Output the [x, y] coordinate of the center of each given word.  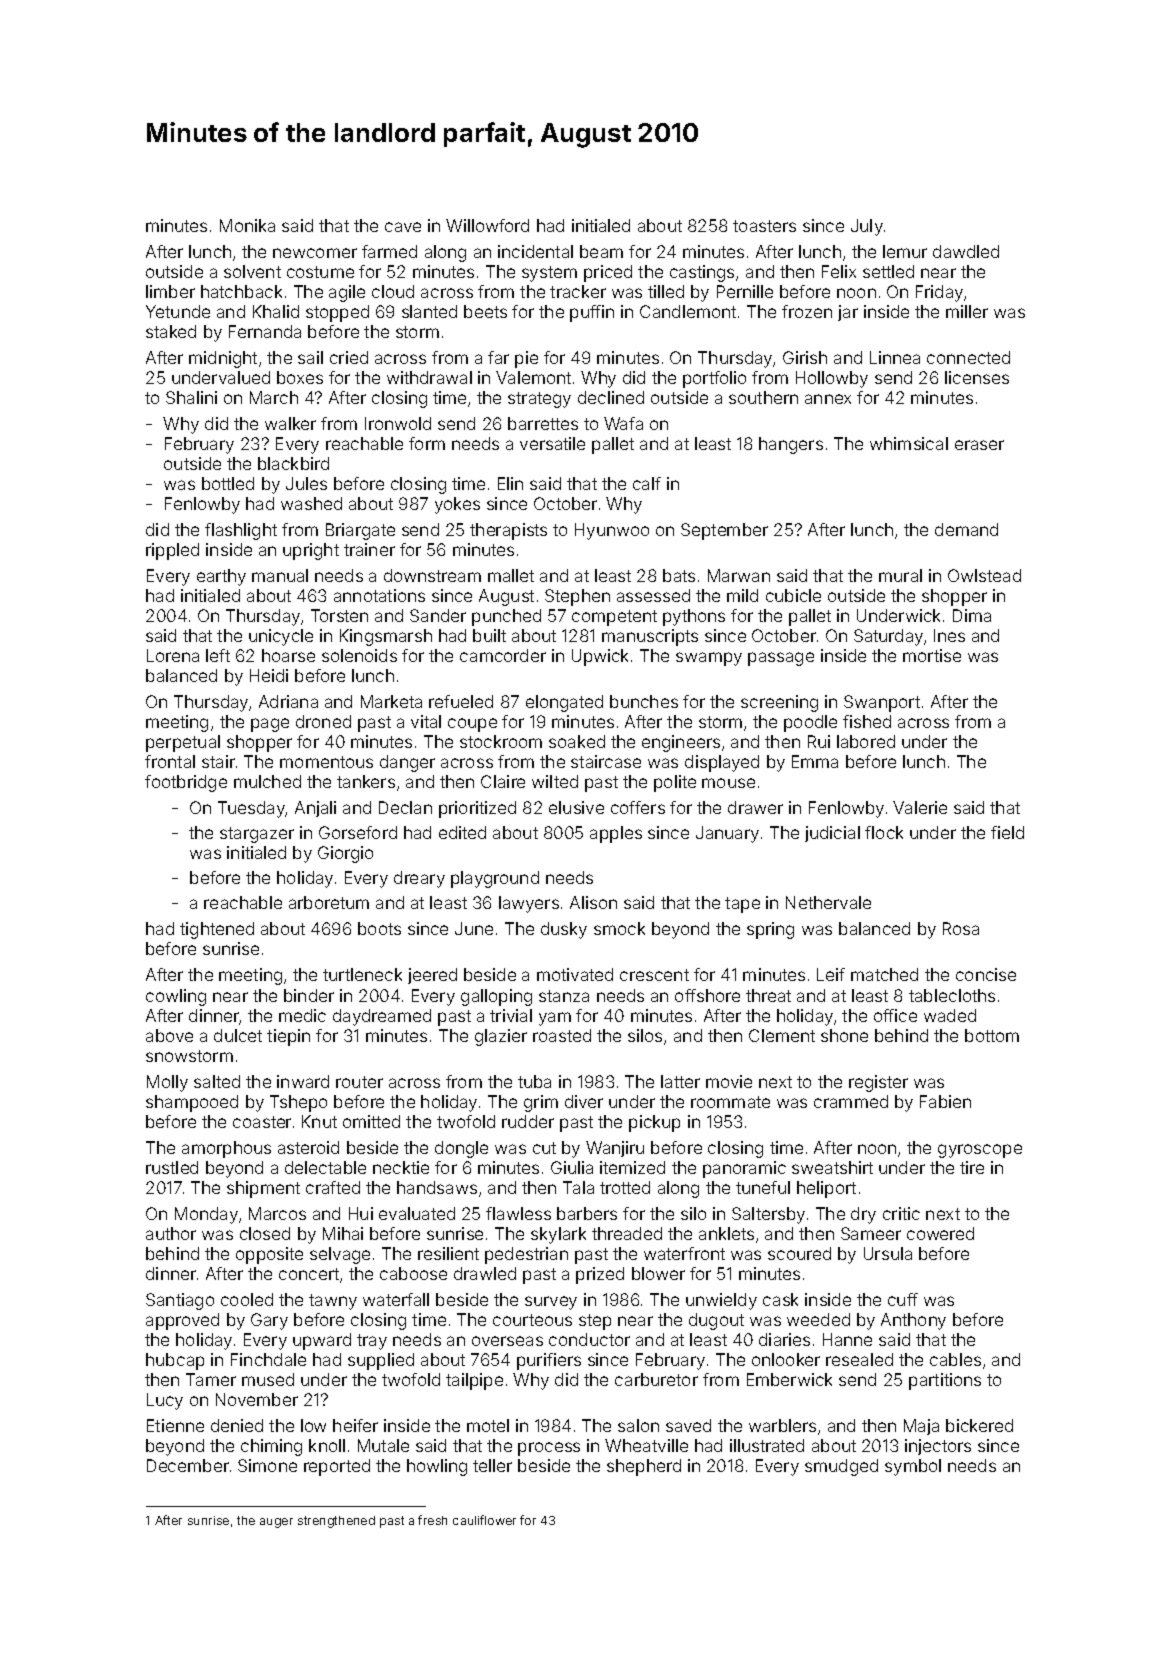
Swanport [882, 703]
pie [526, 359]
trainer [369, 549]
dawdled [966, 251]
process [549, 1449]
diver [584, 1101]
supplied [381, 1361]
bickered [979, 1425]
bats [679, 575]
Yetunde [178, 311]
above [169, 1035]
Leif [831, 974]
